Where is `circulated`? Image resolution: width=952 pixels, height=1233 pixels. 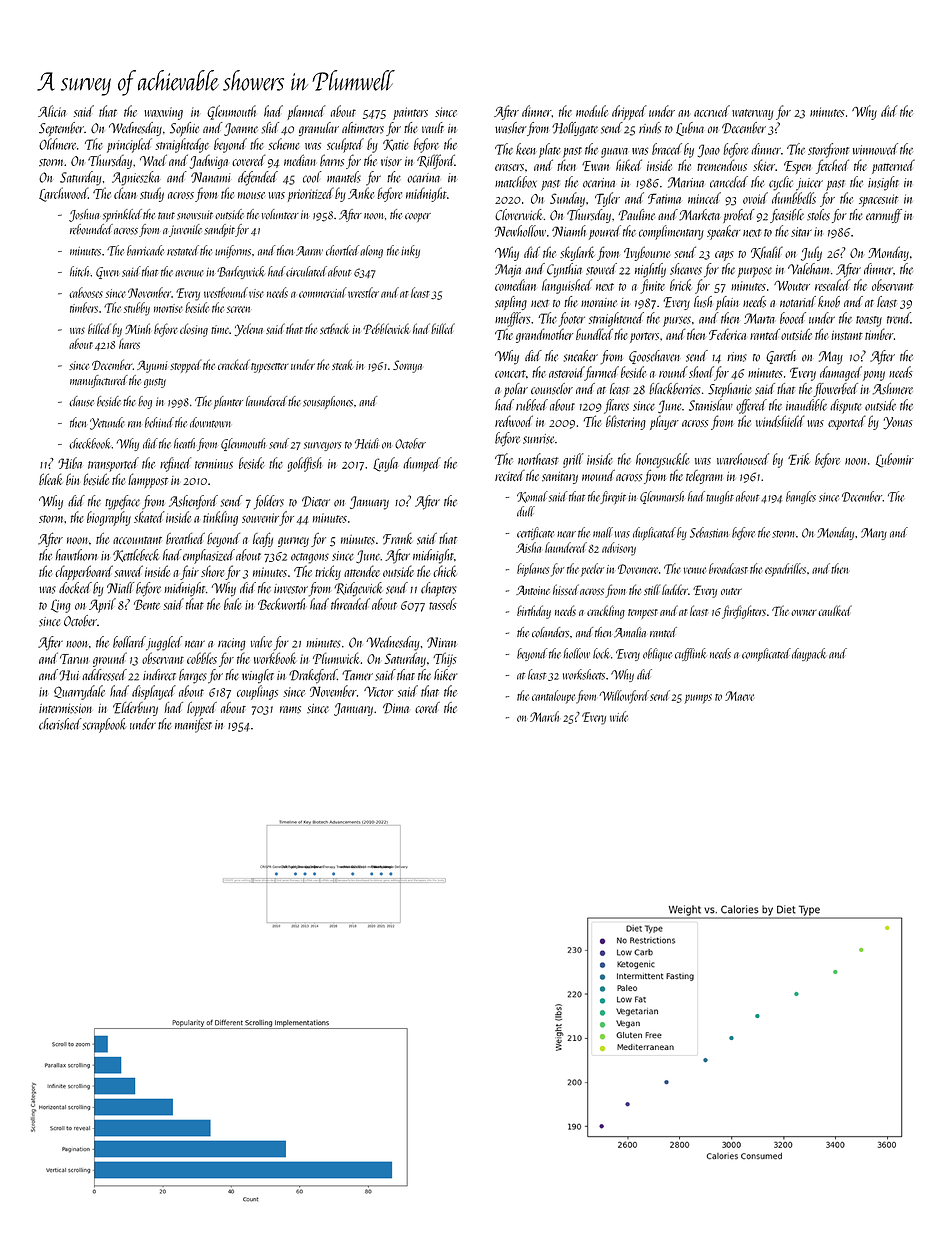 circulated is located at coordinates (306, 271).
